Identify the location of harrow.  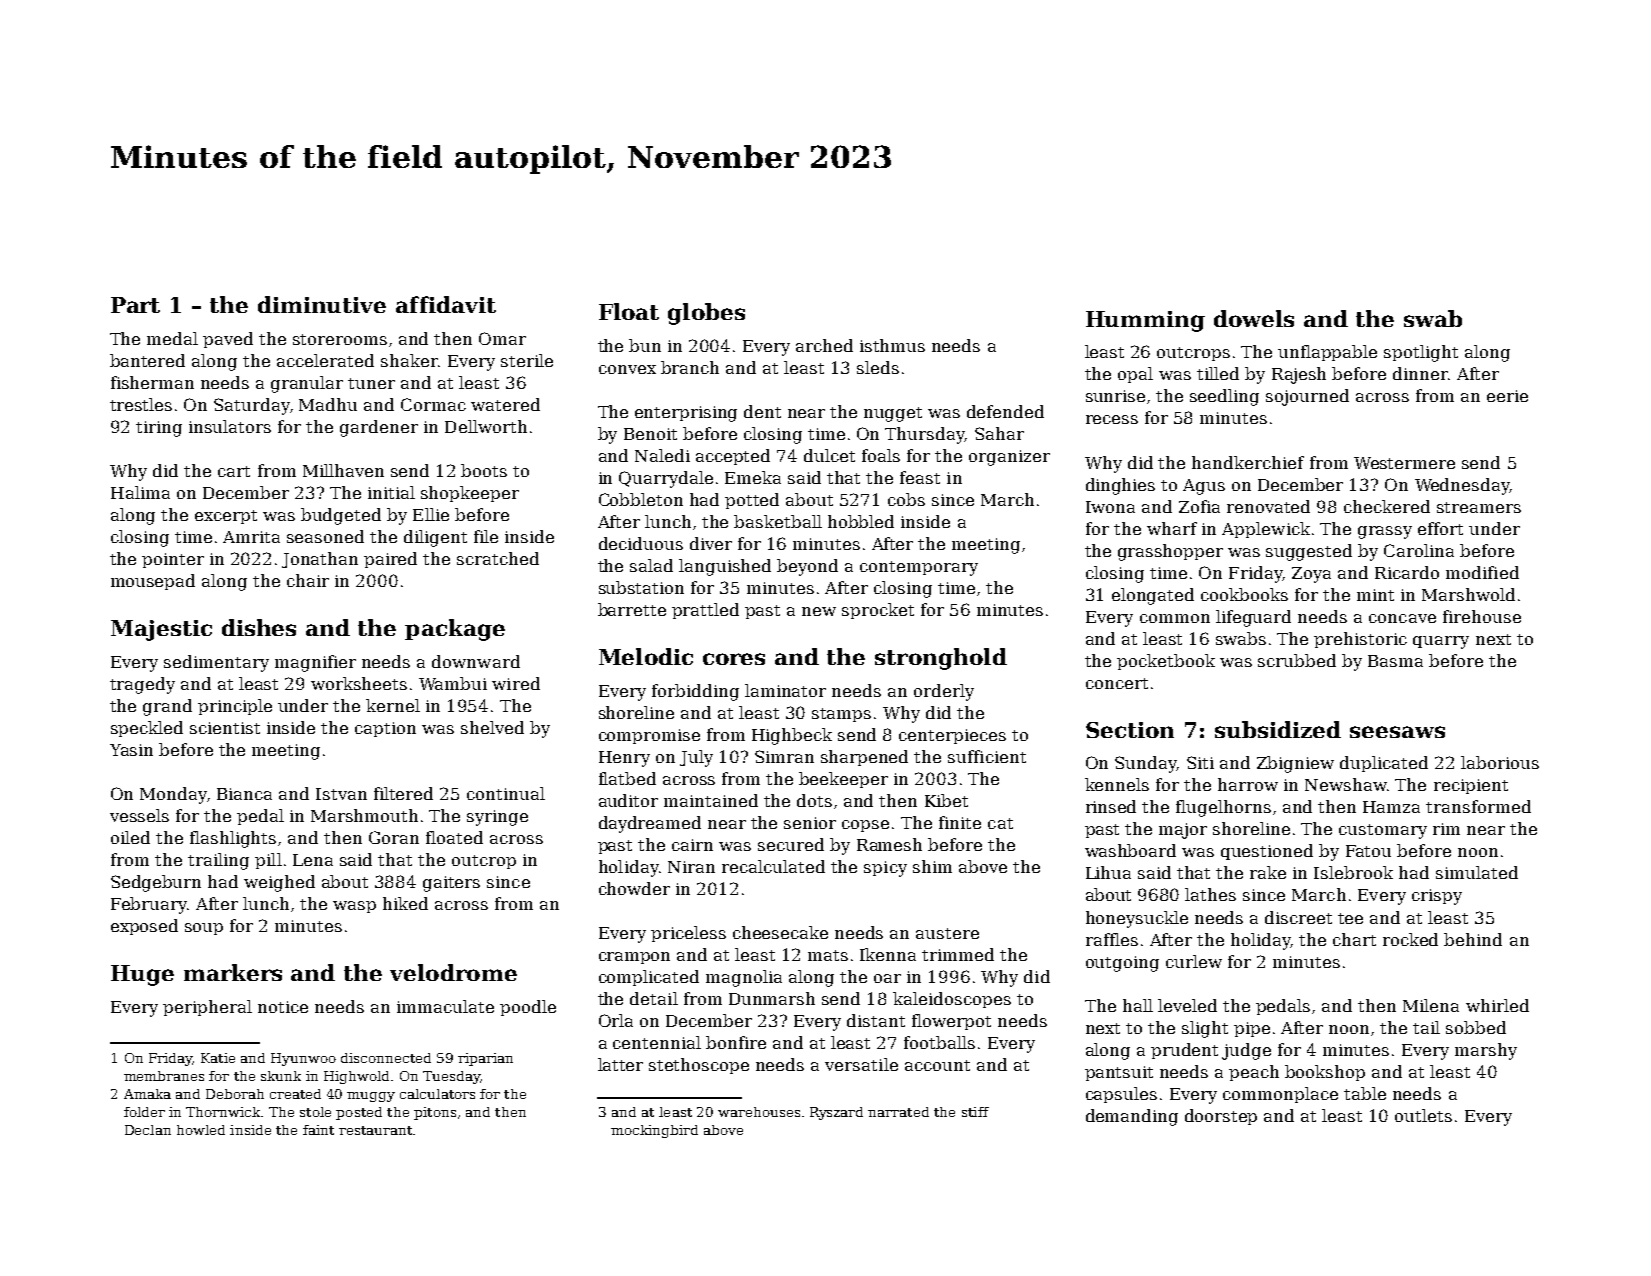
(1248, 784).
